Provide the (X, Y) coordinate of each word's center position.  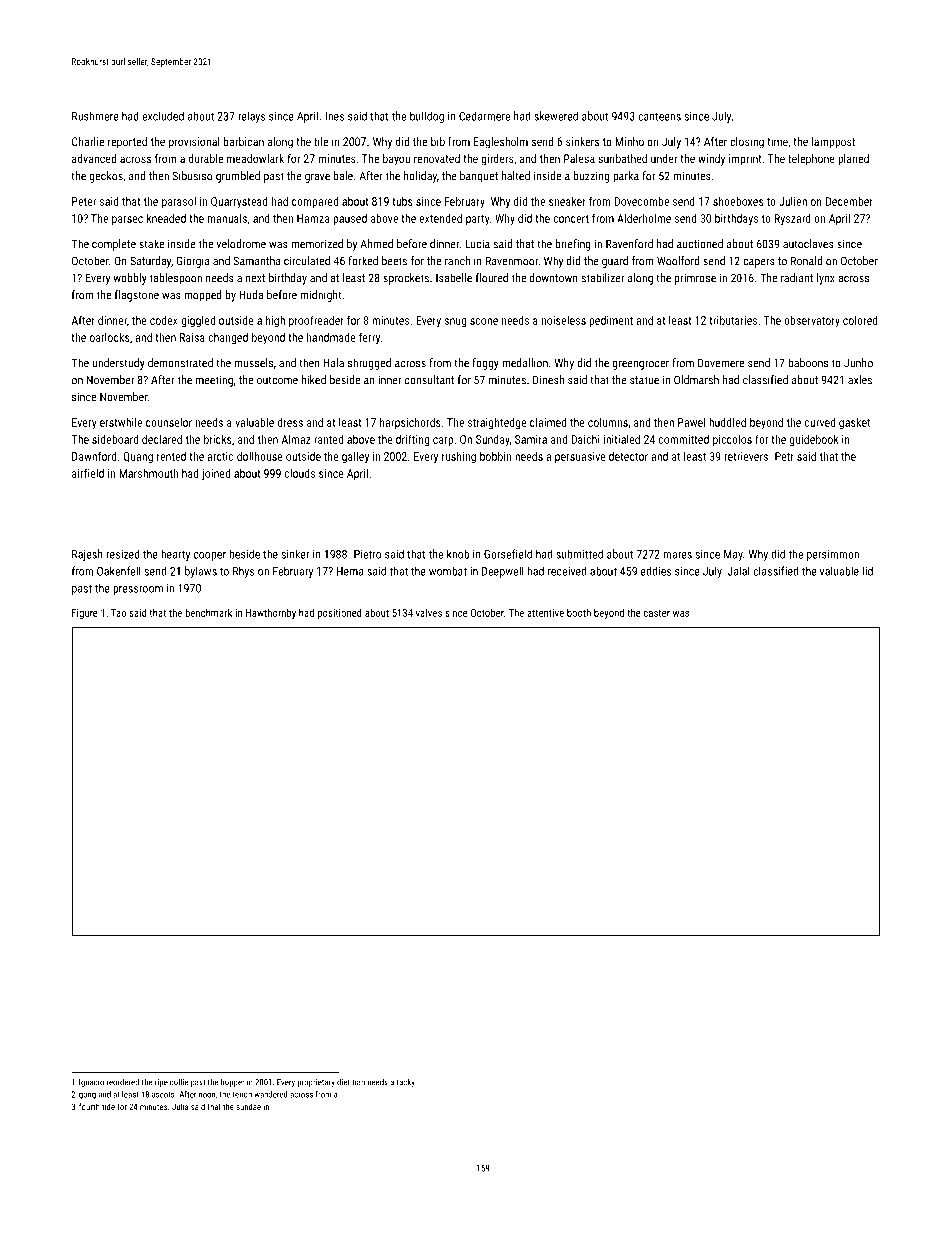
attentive (545, 613)
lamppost (833, 143)
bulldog (427, 117)
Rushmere (95, 116)
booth (579, 612)
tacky (405, 1083)
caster (657, 613)
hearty (175, 555)
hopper (232, 1082)
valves (429, 612)
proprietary (316, 1083)
